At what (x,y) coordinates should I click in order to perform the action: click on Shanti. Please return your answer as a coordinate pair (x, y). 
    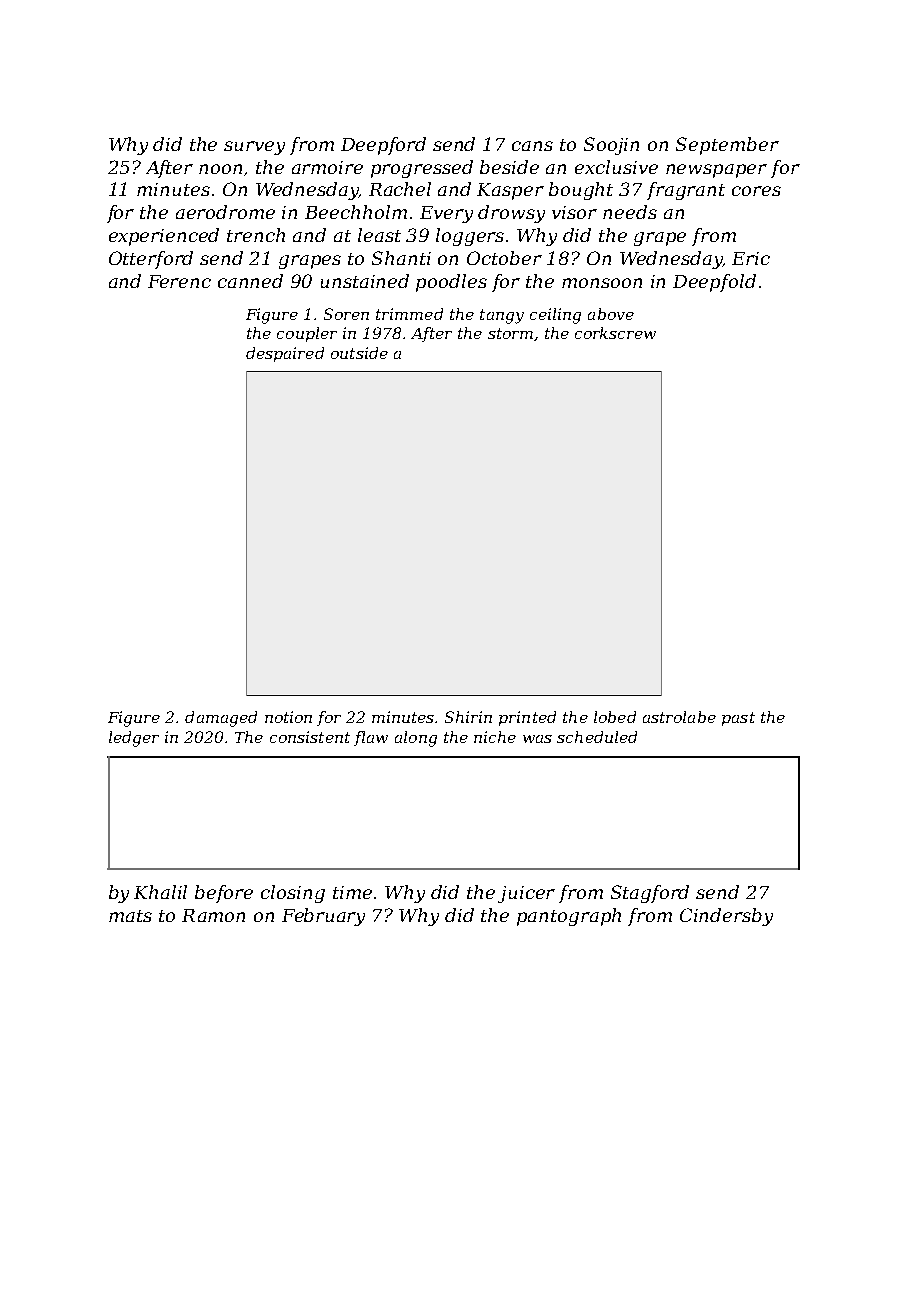
    Looking at the image, I should click on (401, 258).
